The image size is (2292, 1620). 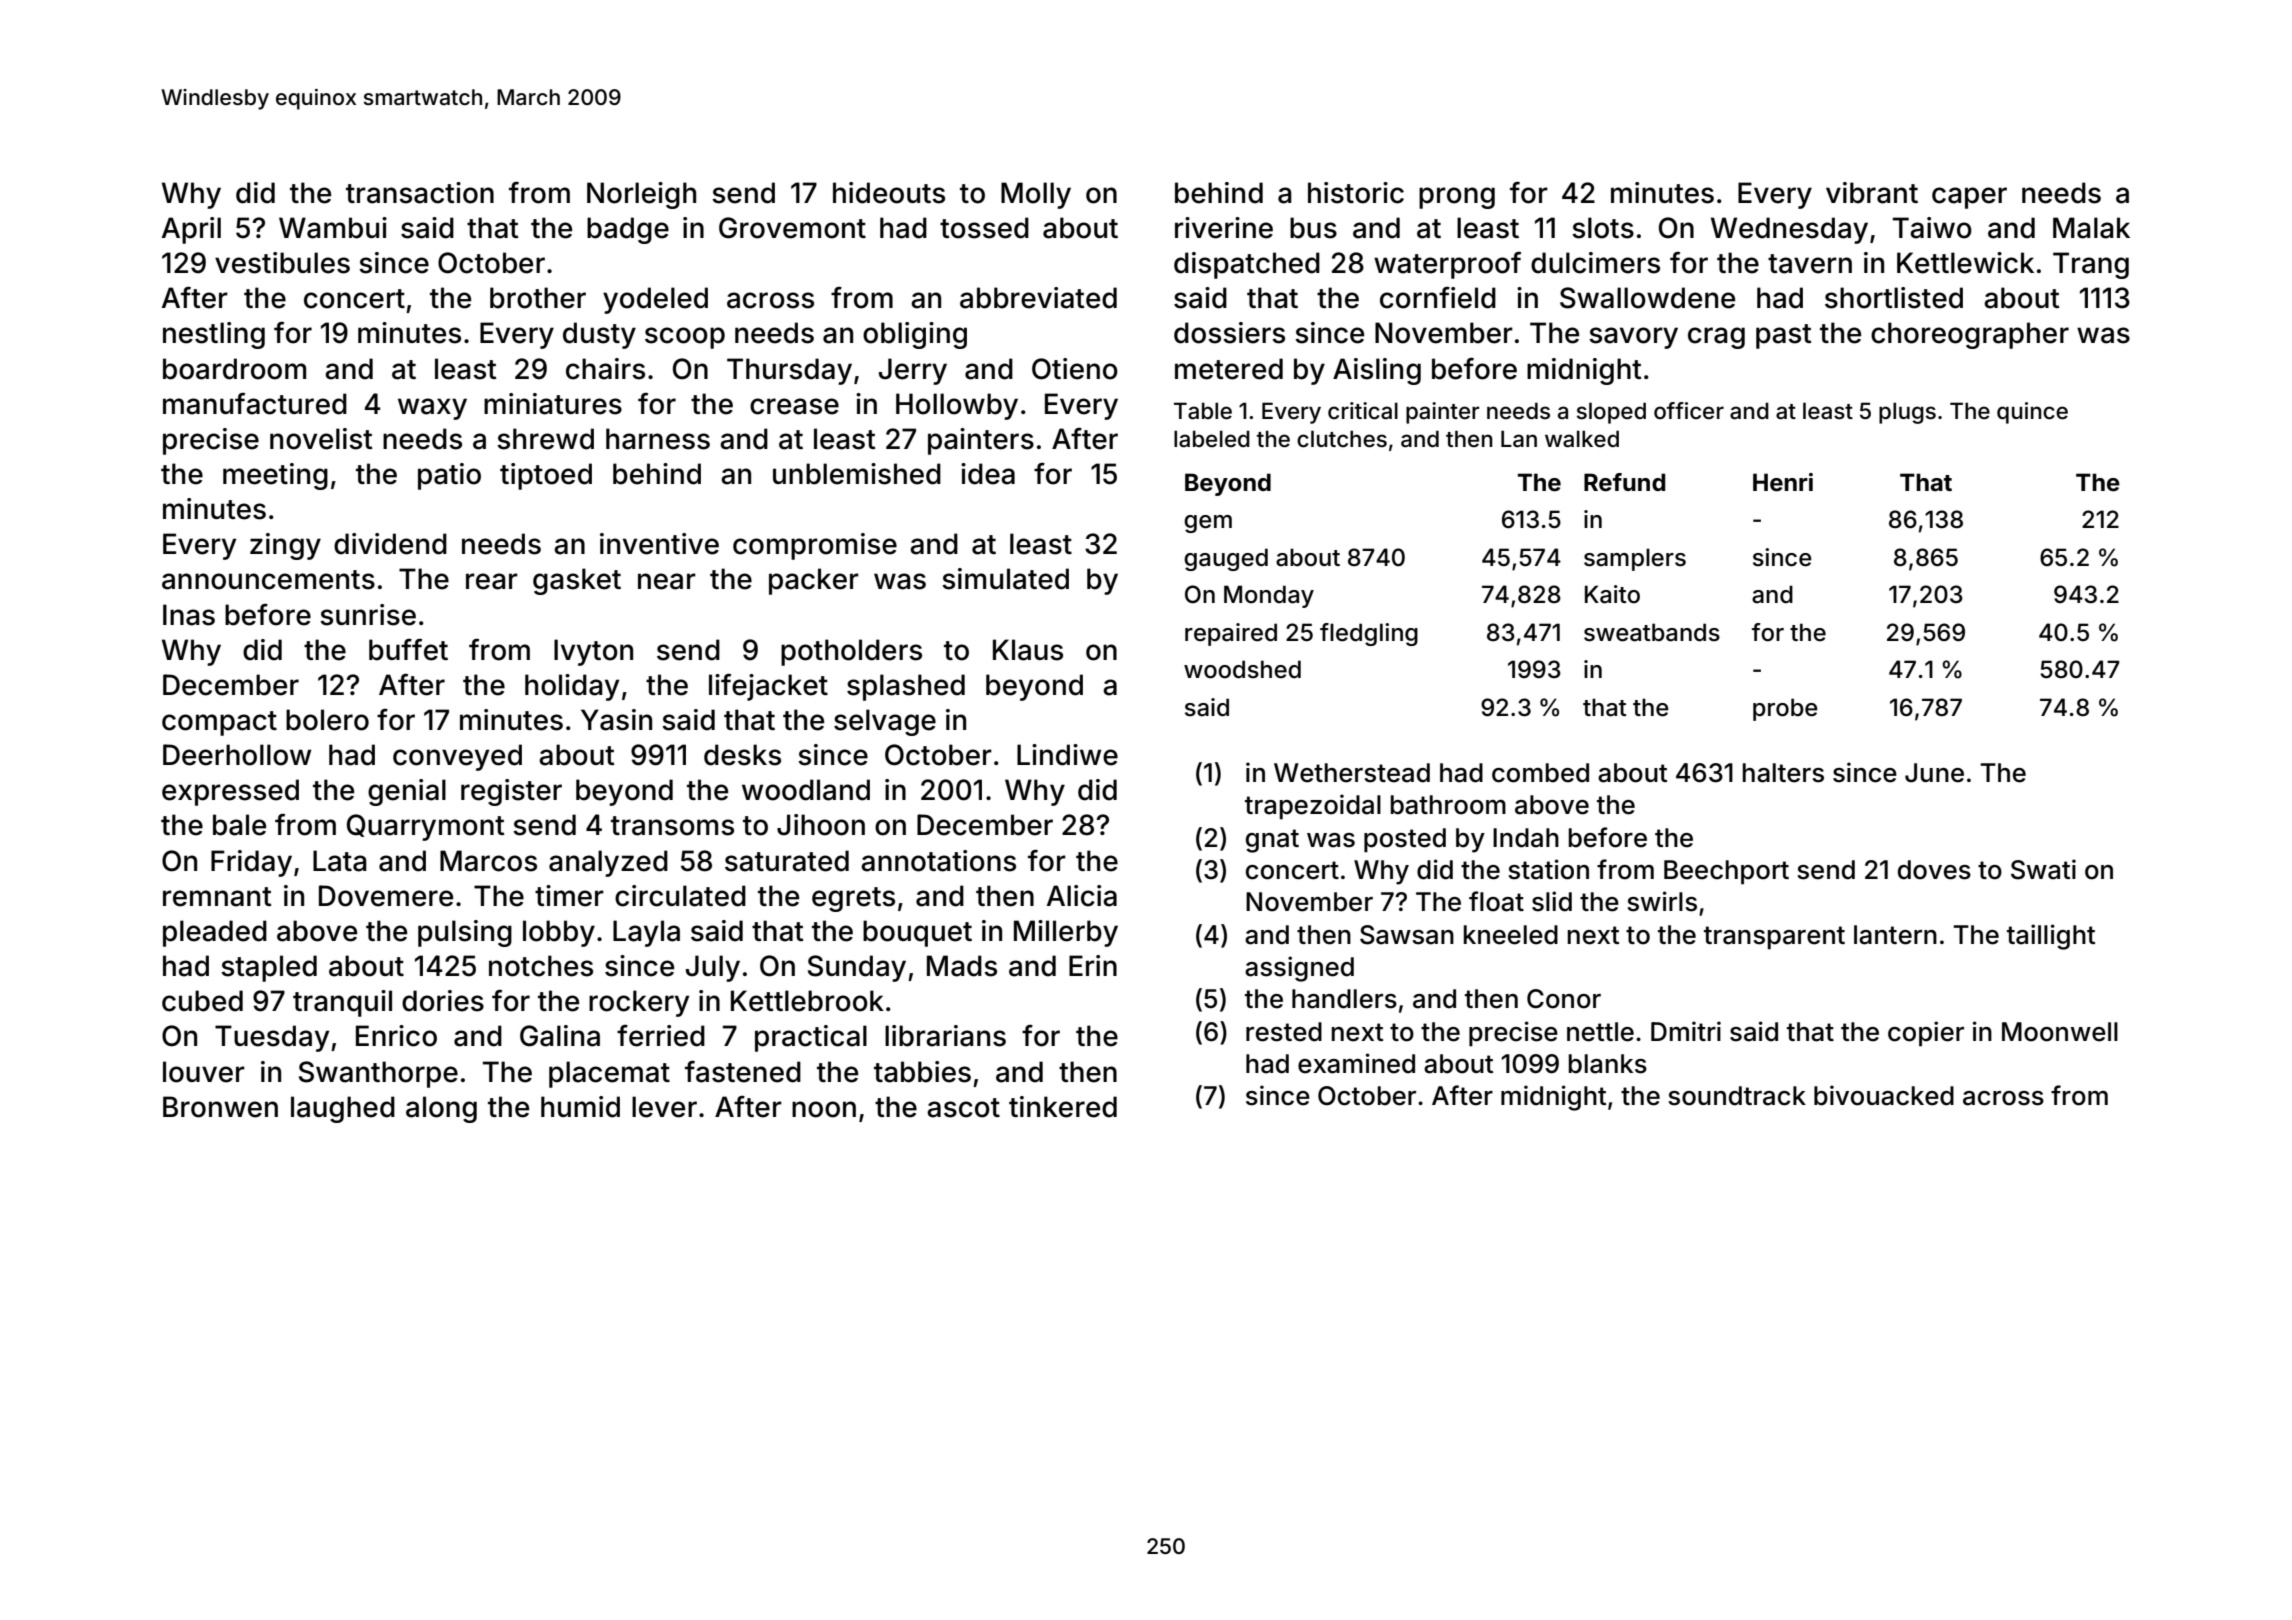 I want to click on quince, so click(x=2032, y=413).
